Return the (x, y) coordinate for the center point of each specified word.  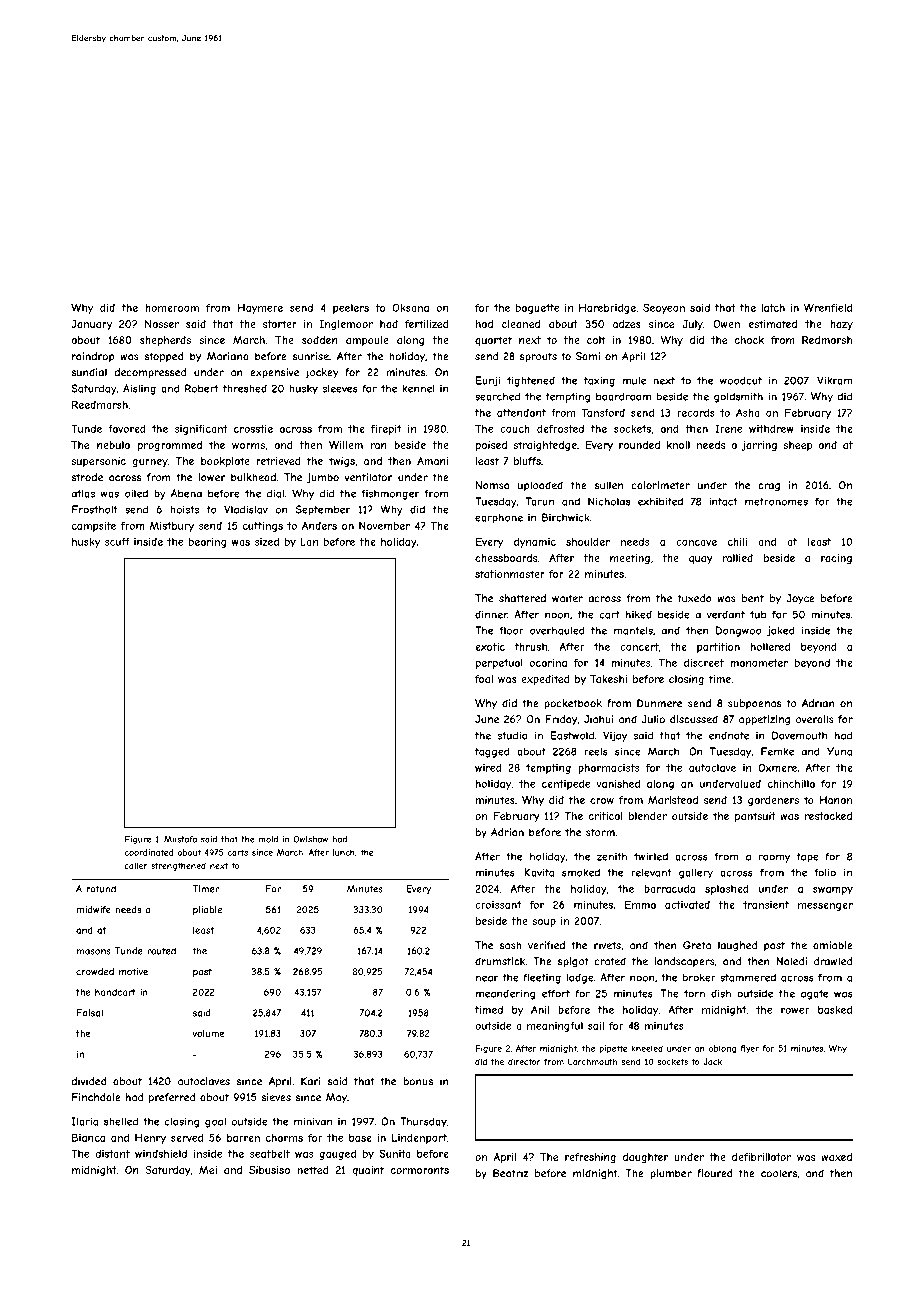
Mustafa (180, 839)
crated (610, 961)
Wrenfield (828, 307)
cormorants (419, 1170)
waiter (567, 598)
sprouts (538, 357)
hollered (770, 647)
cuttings (263, 527)
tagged (492, 752)
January (91, 325)
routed (161, 951)
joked (781, 631)
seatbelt (270, 1154)
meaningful (555, 1027)
